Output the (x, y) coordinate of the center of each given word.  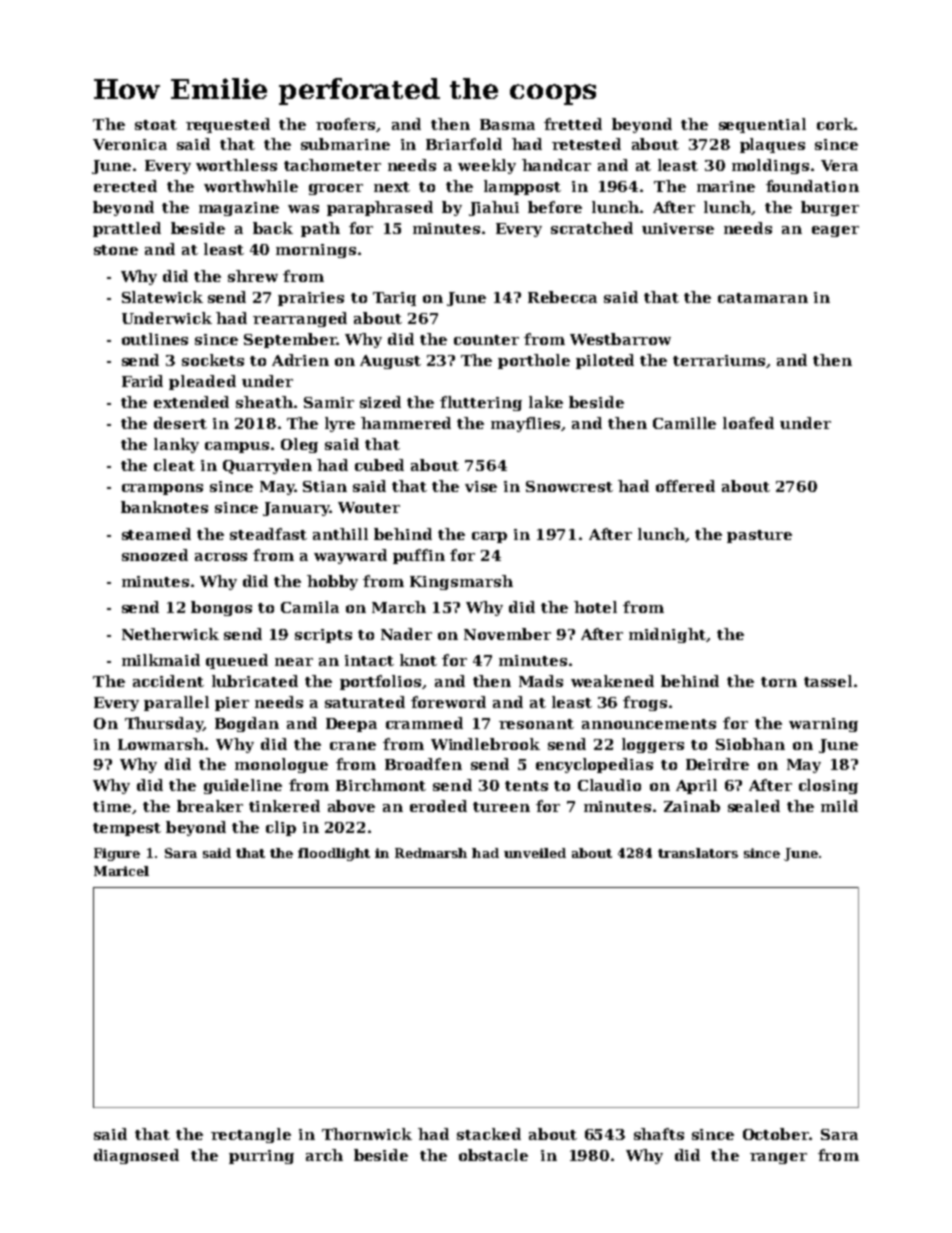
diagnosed (136, 1156)
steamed (156, 534)
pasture (759, 536)
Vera (839, 165)
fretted (573, 124)
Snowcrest (569, 486)
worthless (236, 165)
